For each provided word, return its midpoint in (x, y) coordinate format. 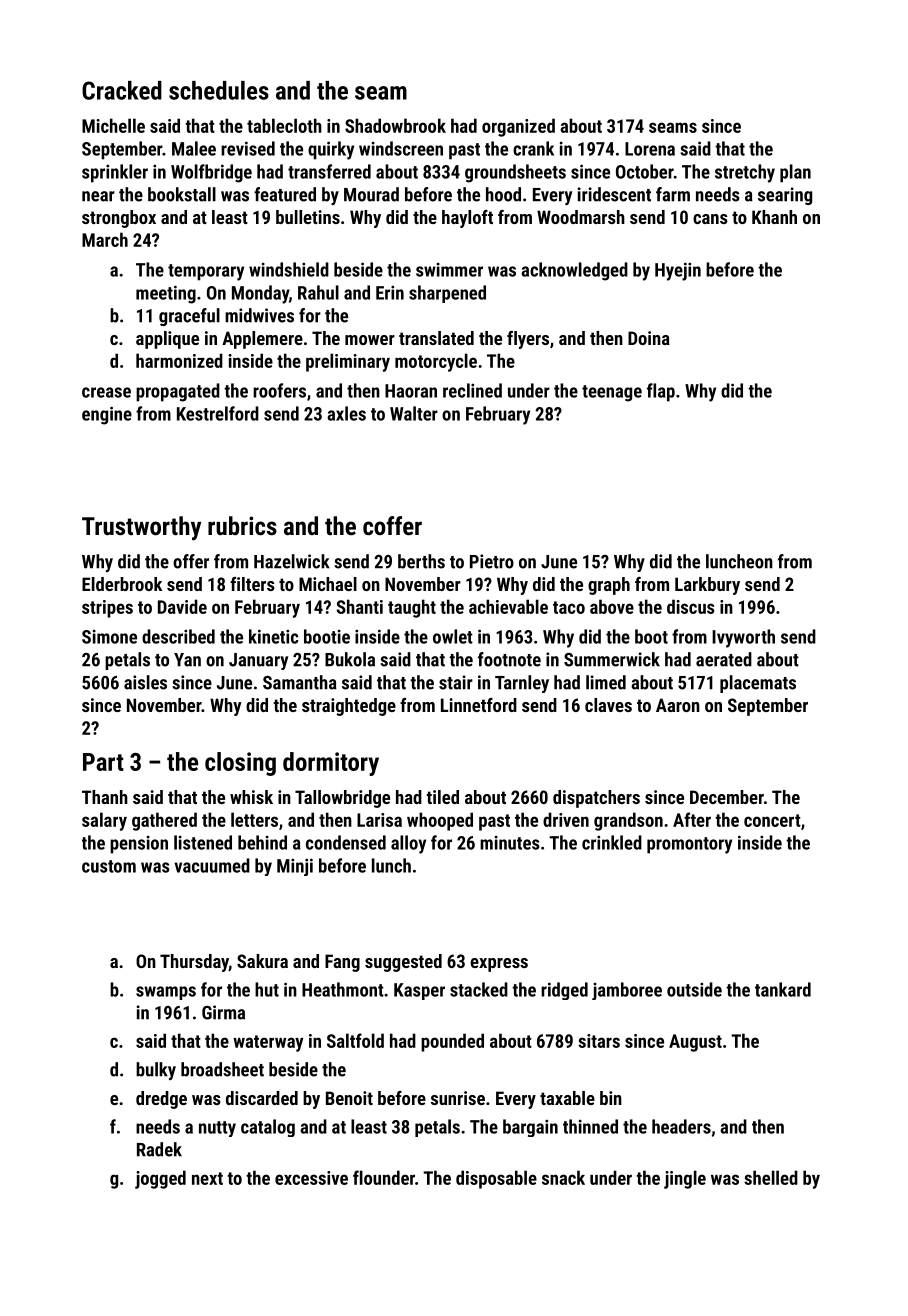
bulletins (308, 217)
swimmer (449, 270)
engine (107, 415)
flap (661, 392)
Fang (342, 963)
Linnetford (479, 705)
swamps (166, 993)
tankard (783, 989)
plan (795, 173)
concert (772, 820)
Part (103, 762)
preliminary (348, 362)
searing (785, 196)
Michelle (113, 125)
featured (285, 194)
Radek (159, 1149)
